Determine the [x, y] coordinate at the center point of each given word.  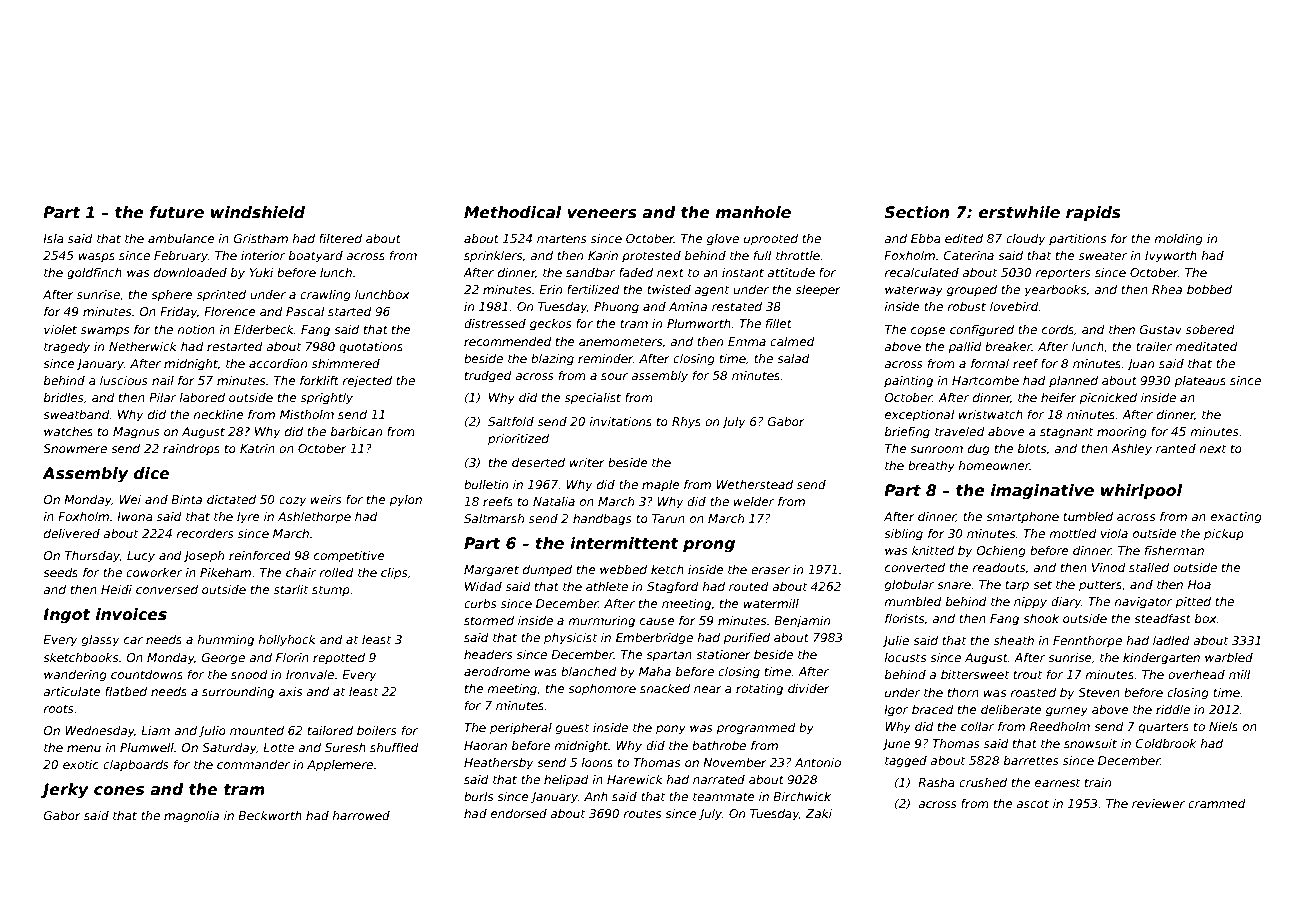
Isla [53, 238]
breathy [931, 467]
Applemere [340, 766]
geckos [551, 325]
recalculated [922, 272]
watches [68, 431]
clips [394, 574]
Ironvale [310, 674]
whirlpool [1141, 491]
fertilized [593, 289]
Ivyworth [1171, 257]
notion [196, 329]
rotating [759, 690]
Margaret [491, 571]
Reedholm [1060, 726]
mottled [1073, 533]
